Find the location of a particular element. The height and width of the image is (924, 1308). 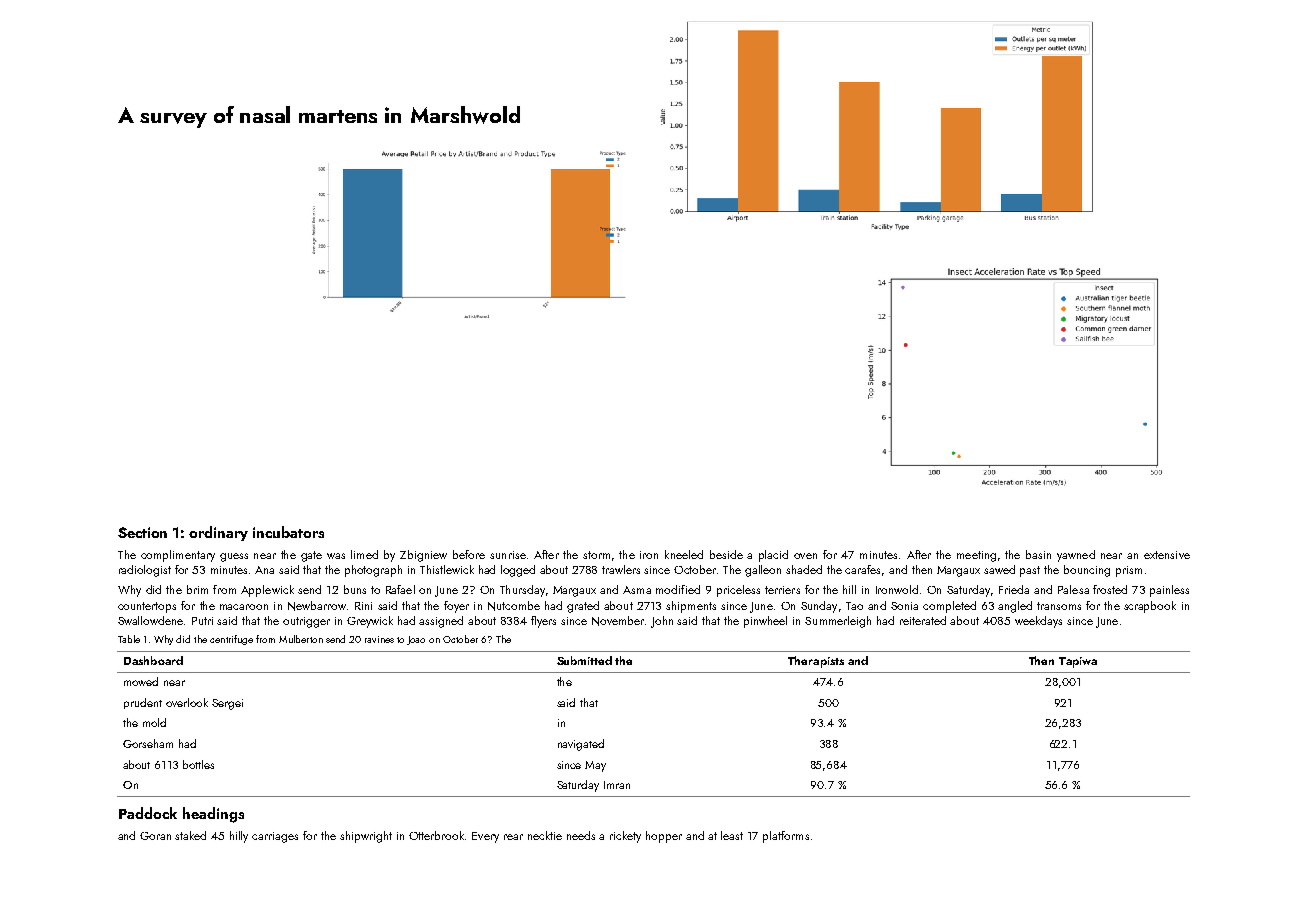

basin is located at coordinates (1038, 554).
